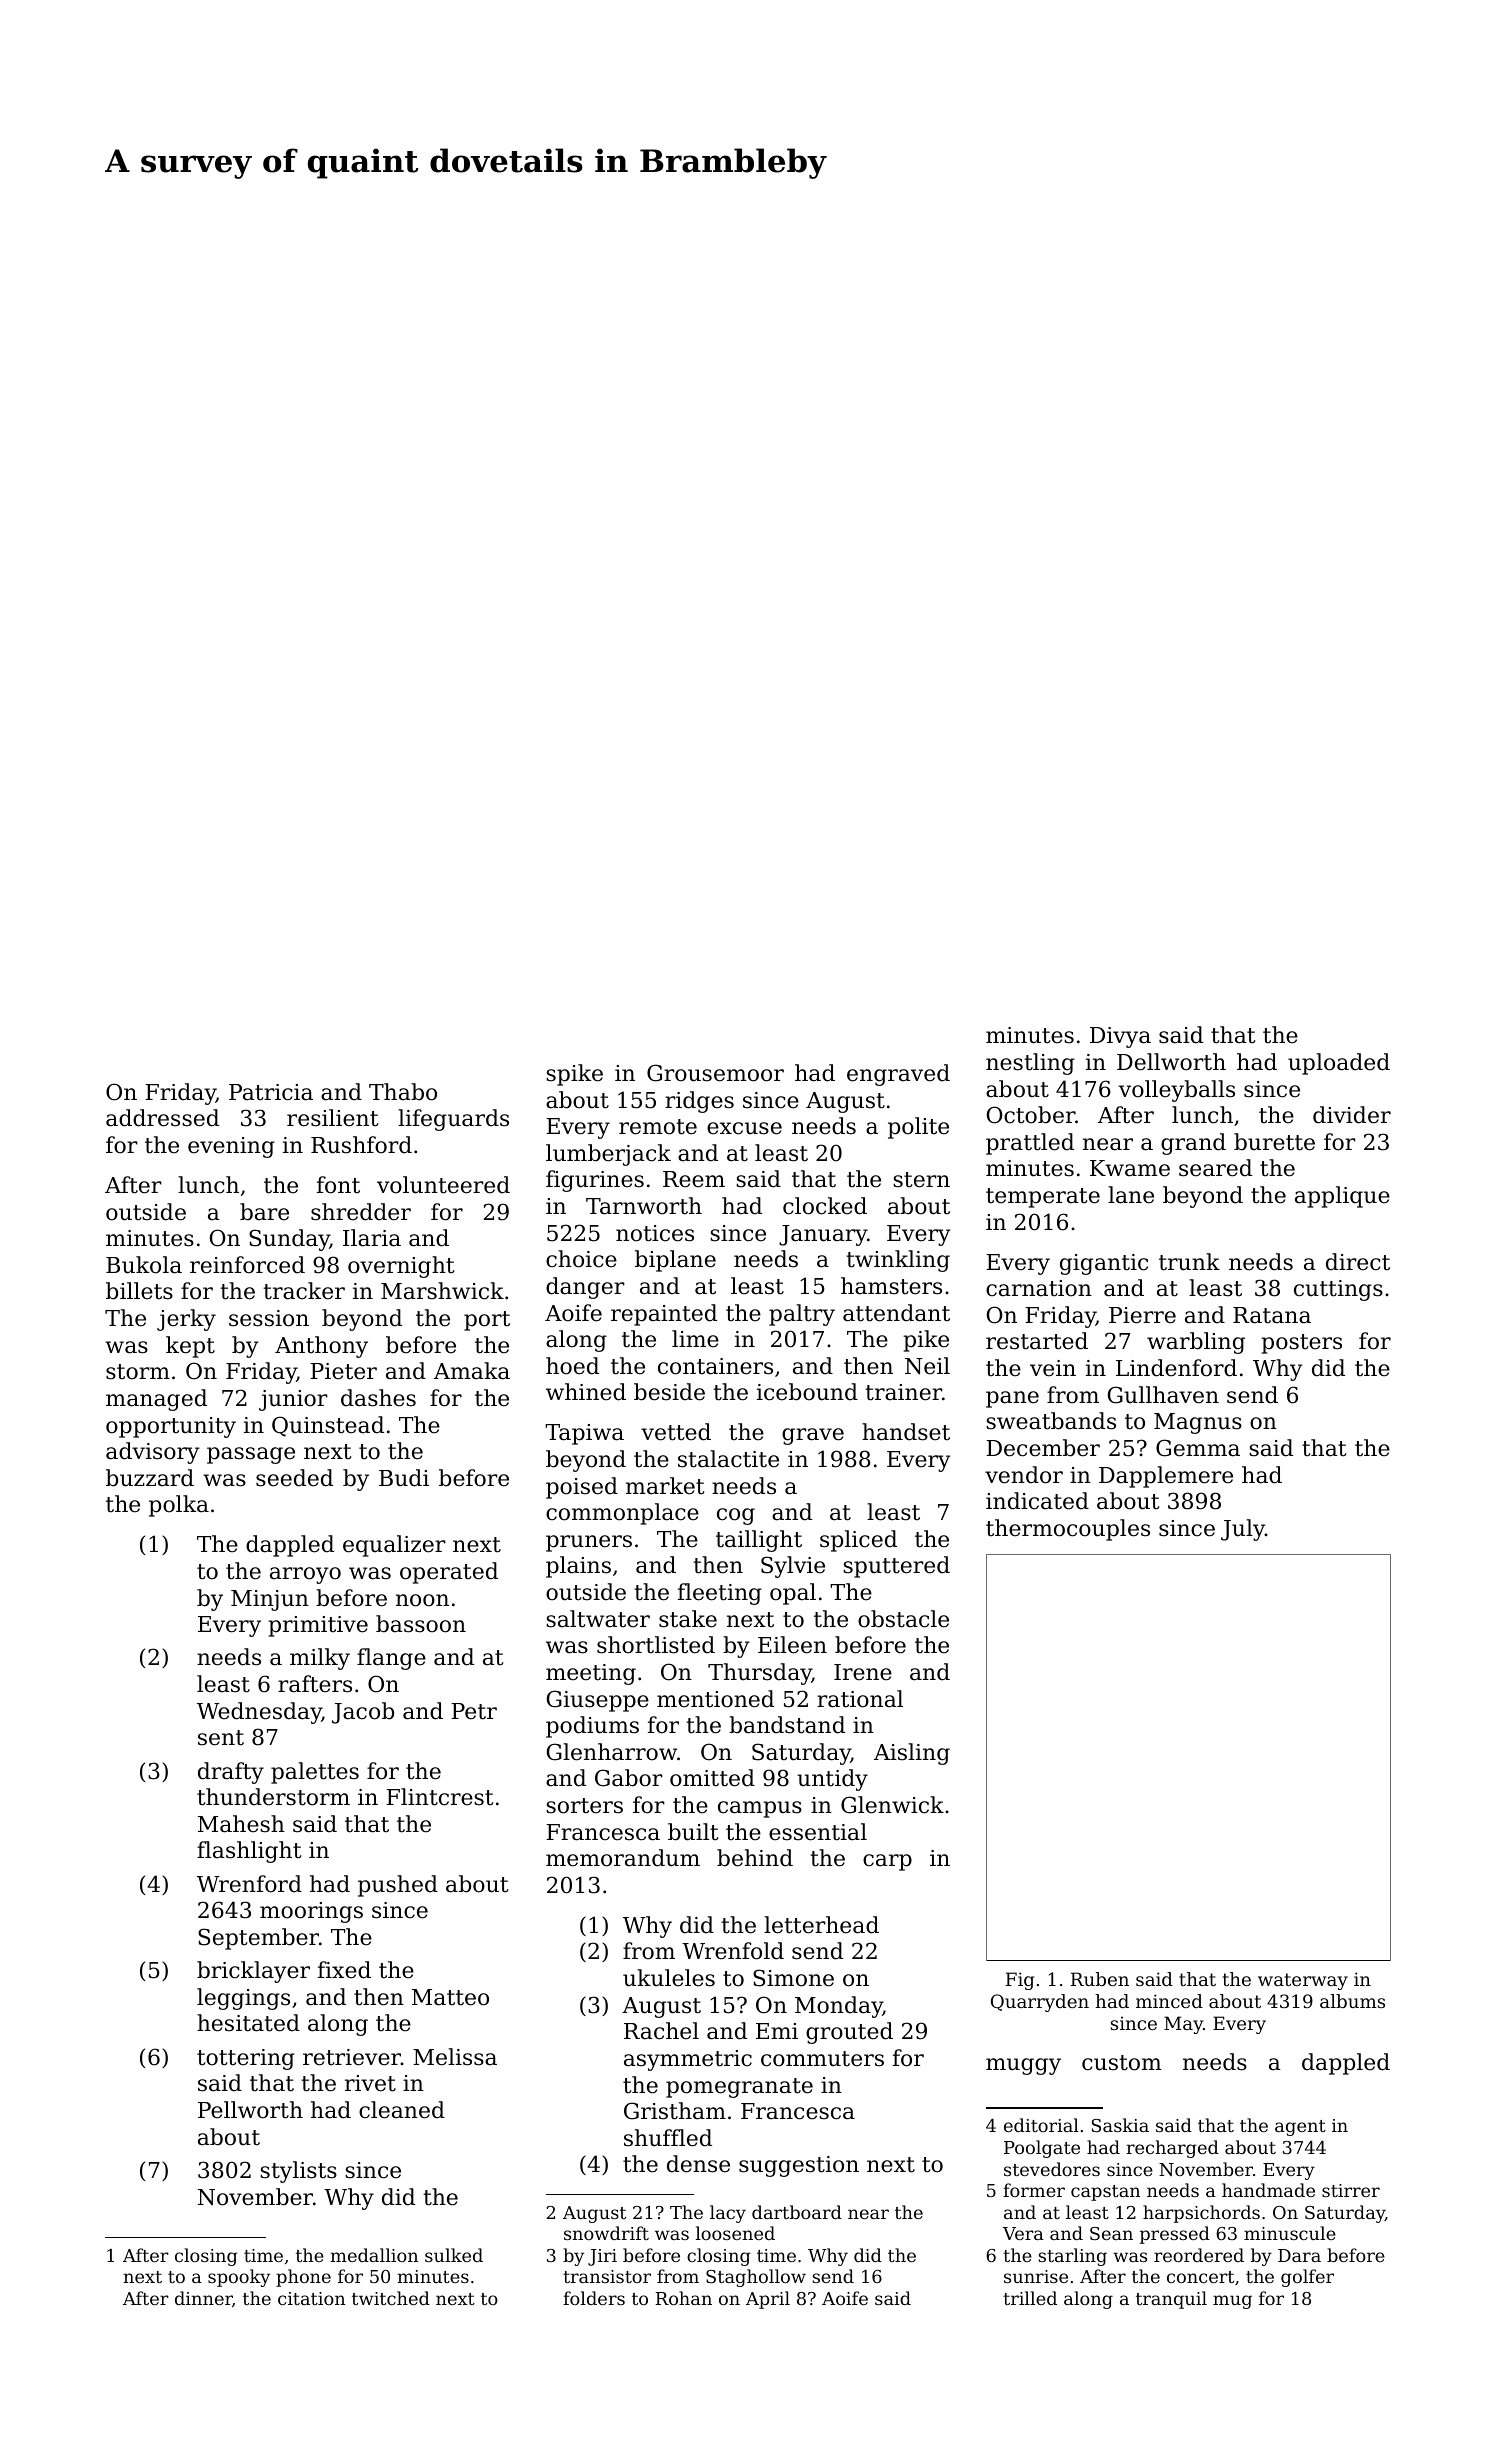 Image resolution: width=1496 pixels, height=2464 pixels. I want to click on leggings, so click(243, 1999).
